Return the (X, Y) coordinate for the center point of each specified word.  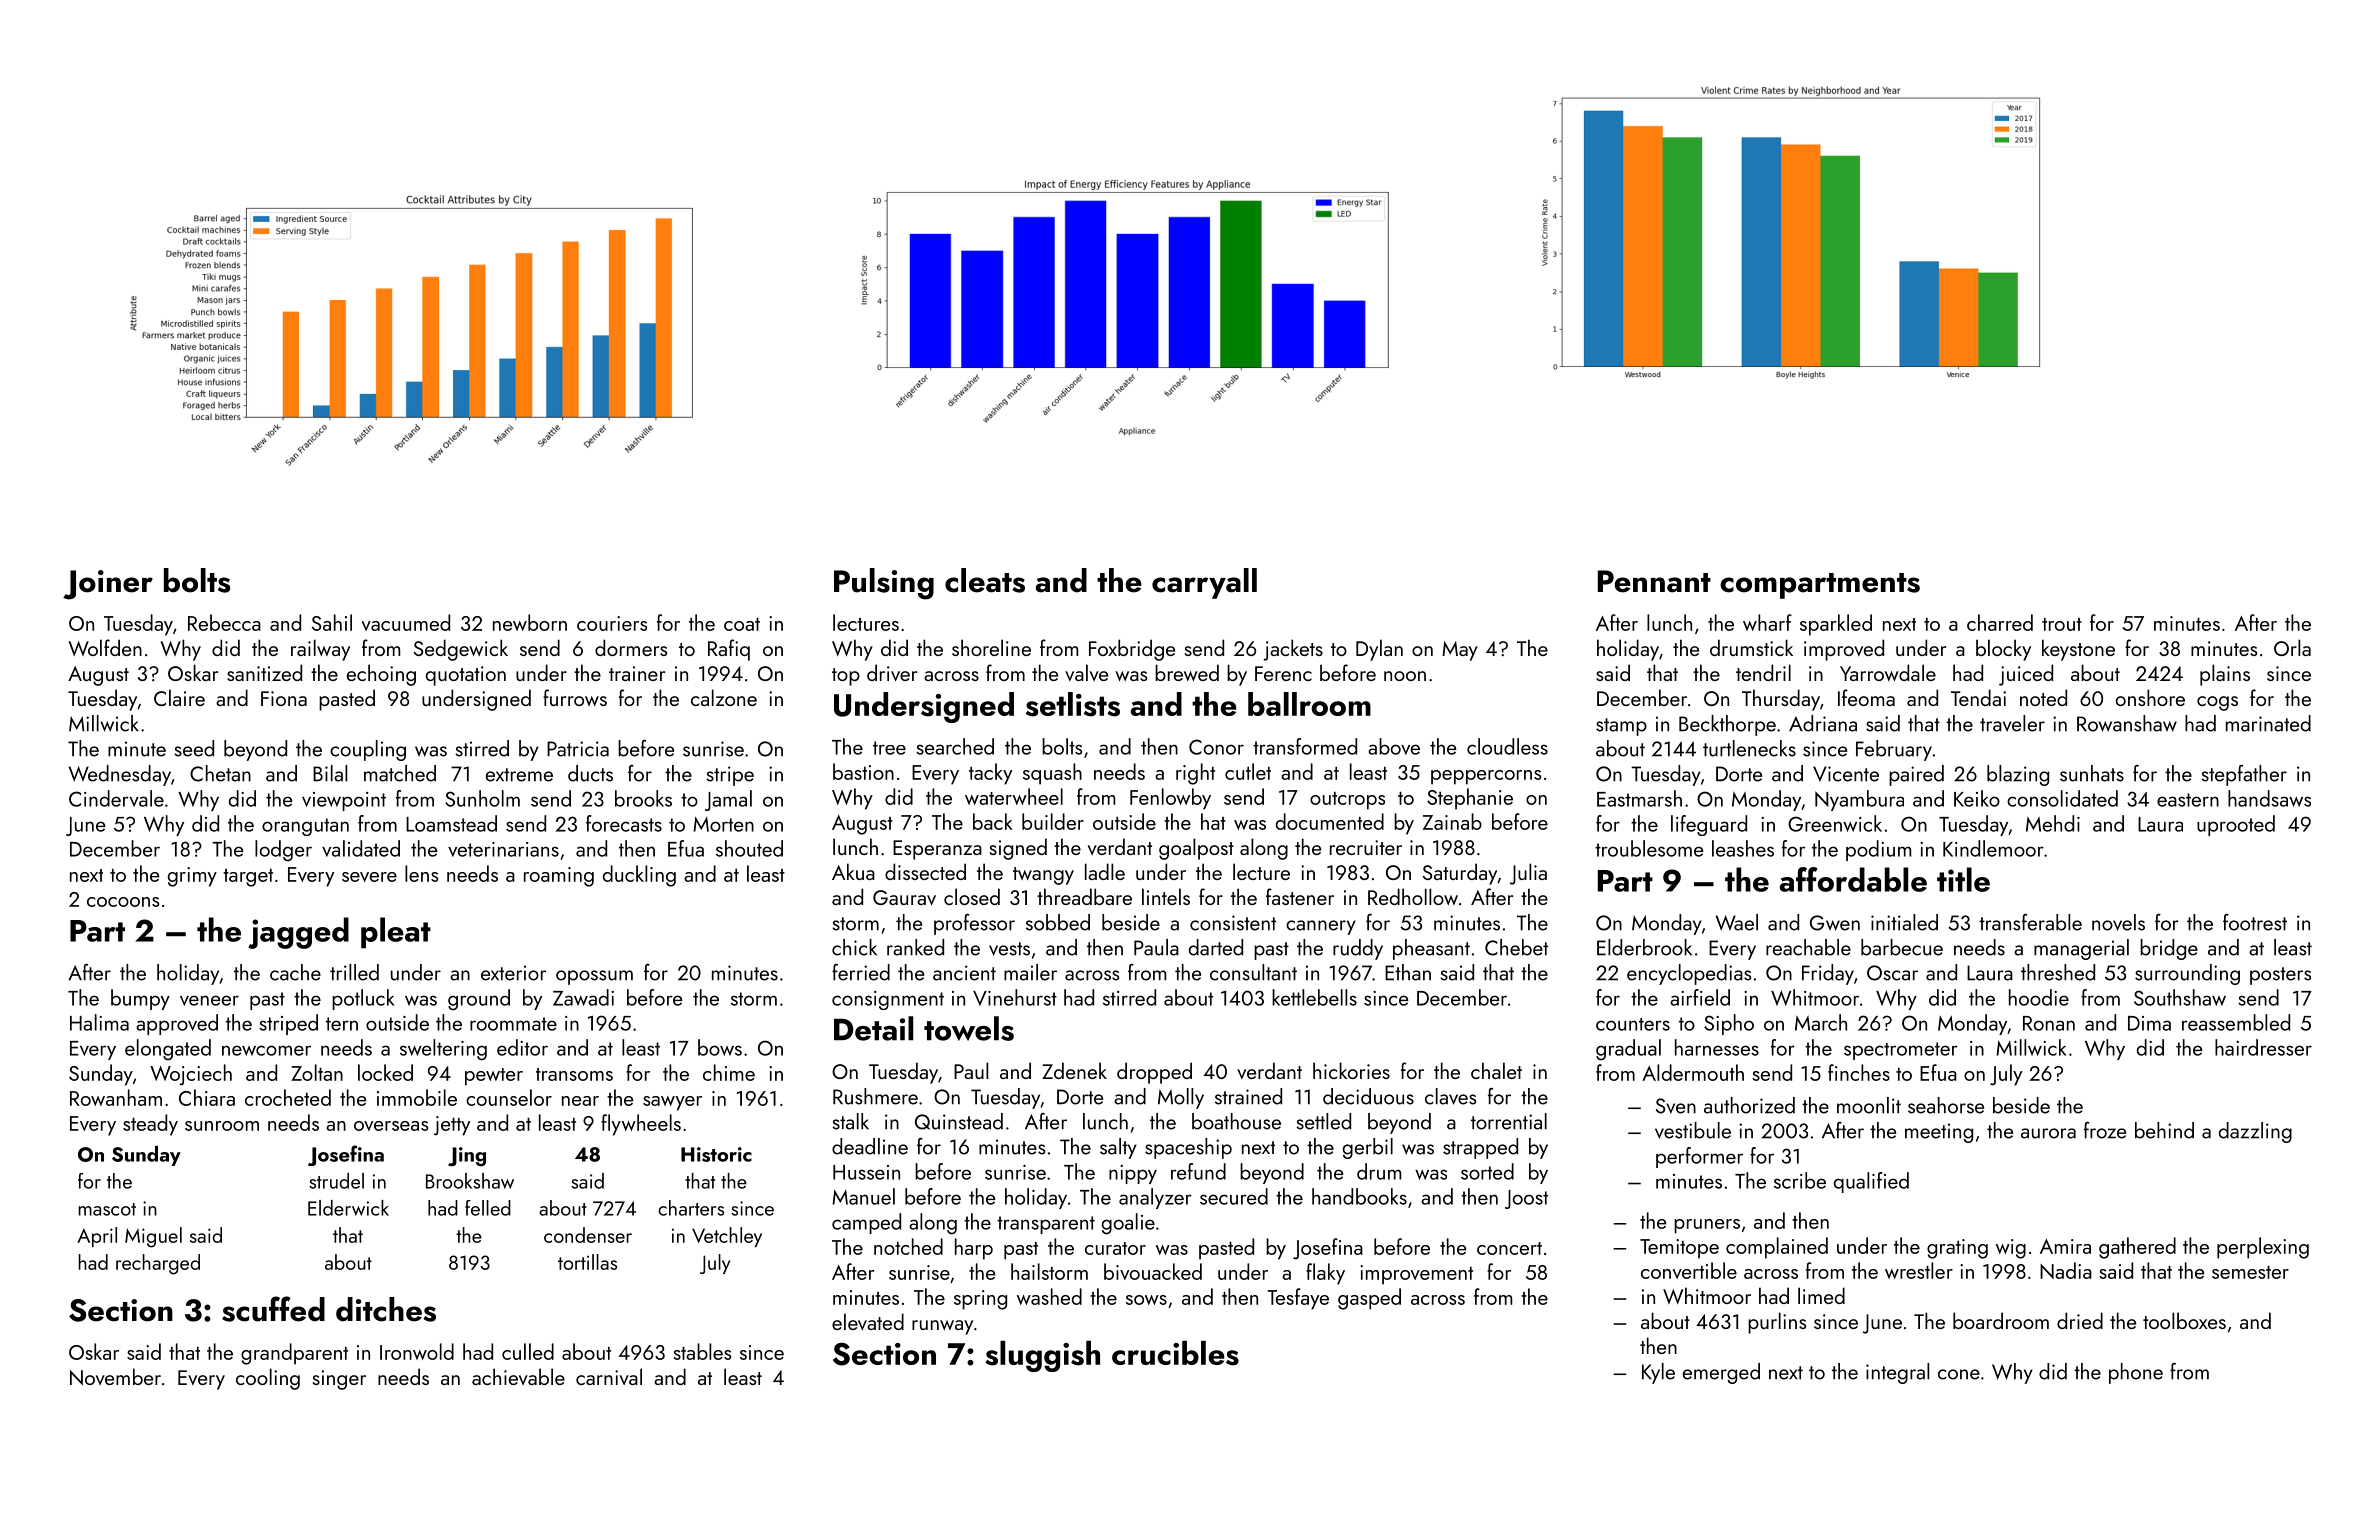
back (993, 821)
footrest (2255, 922)
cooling (268, 1379)
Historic (716, 1154)
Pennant (1654, 581)
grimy (192, 877)
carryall (1204, 583)
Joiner (108, 585)
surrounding (2187, 974)
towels (969, 1028)
